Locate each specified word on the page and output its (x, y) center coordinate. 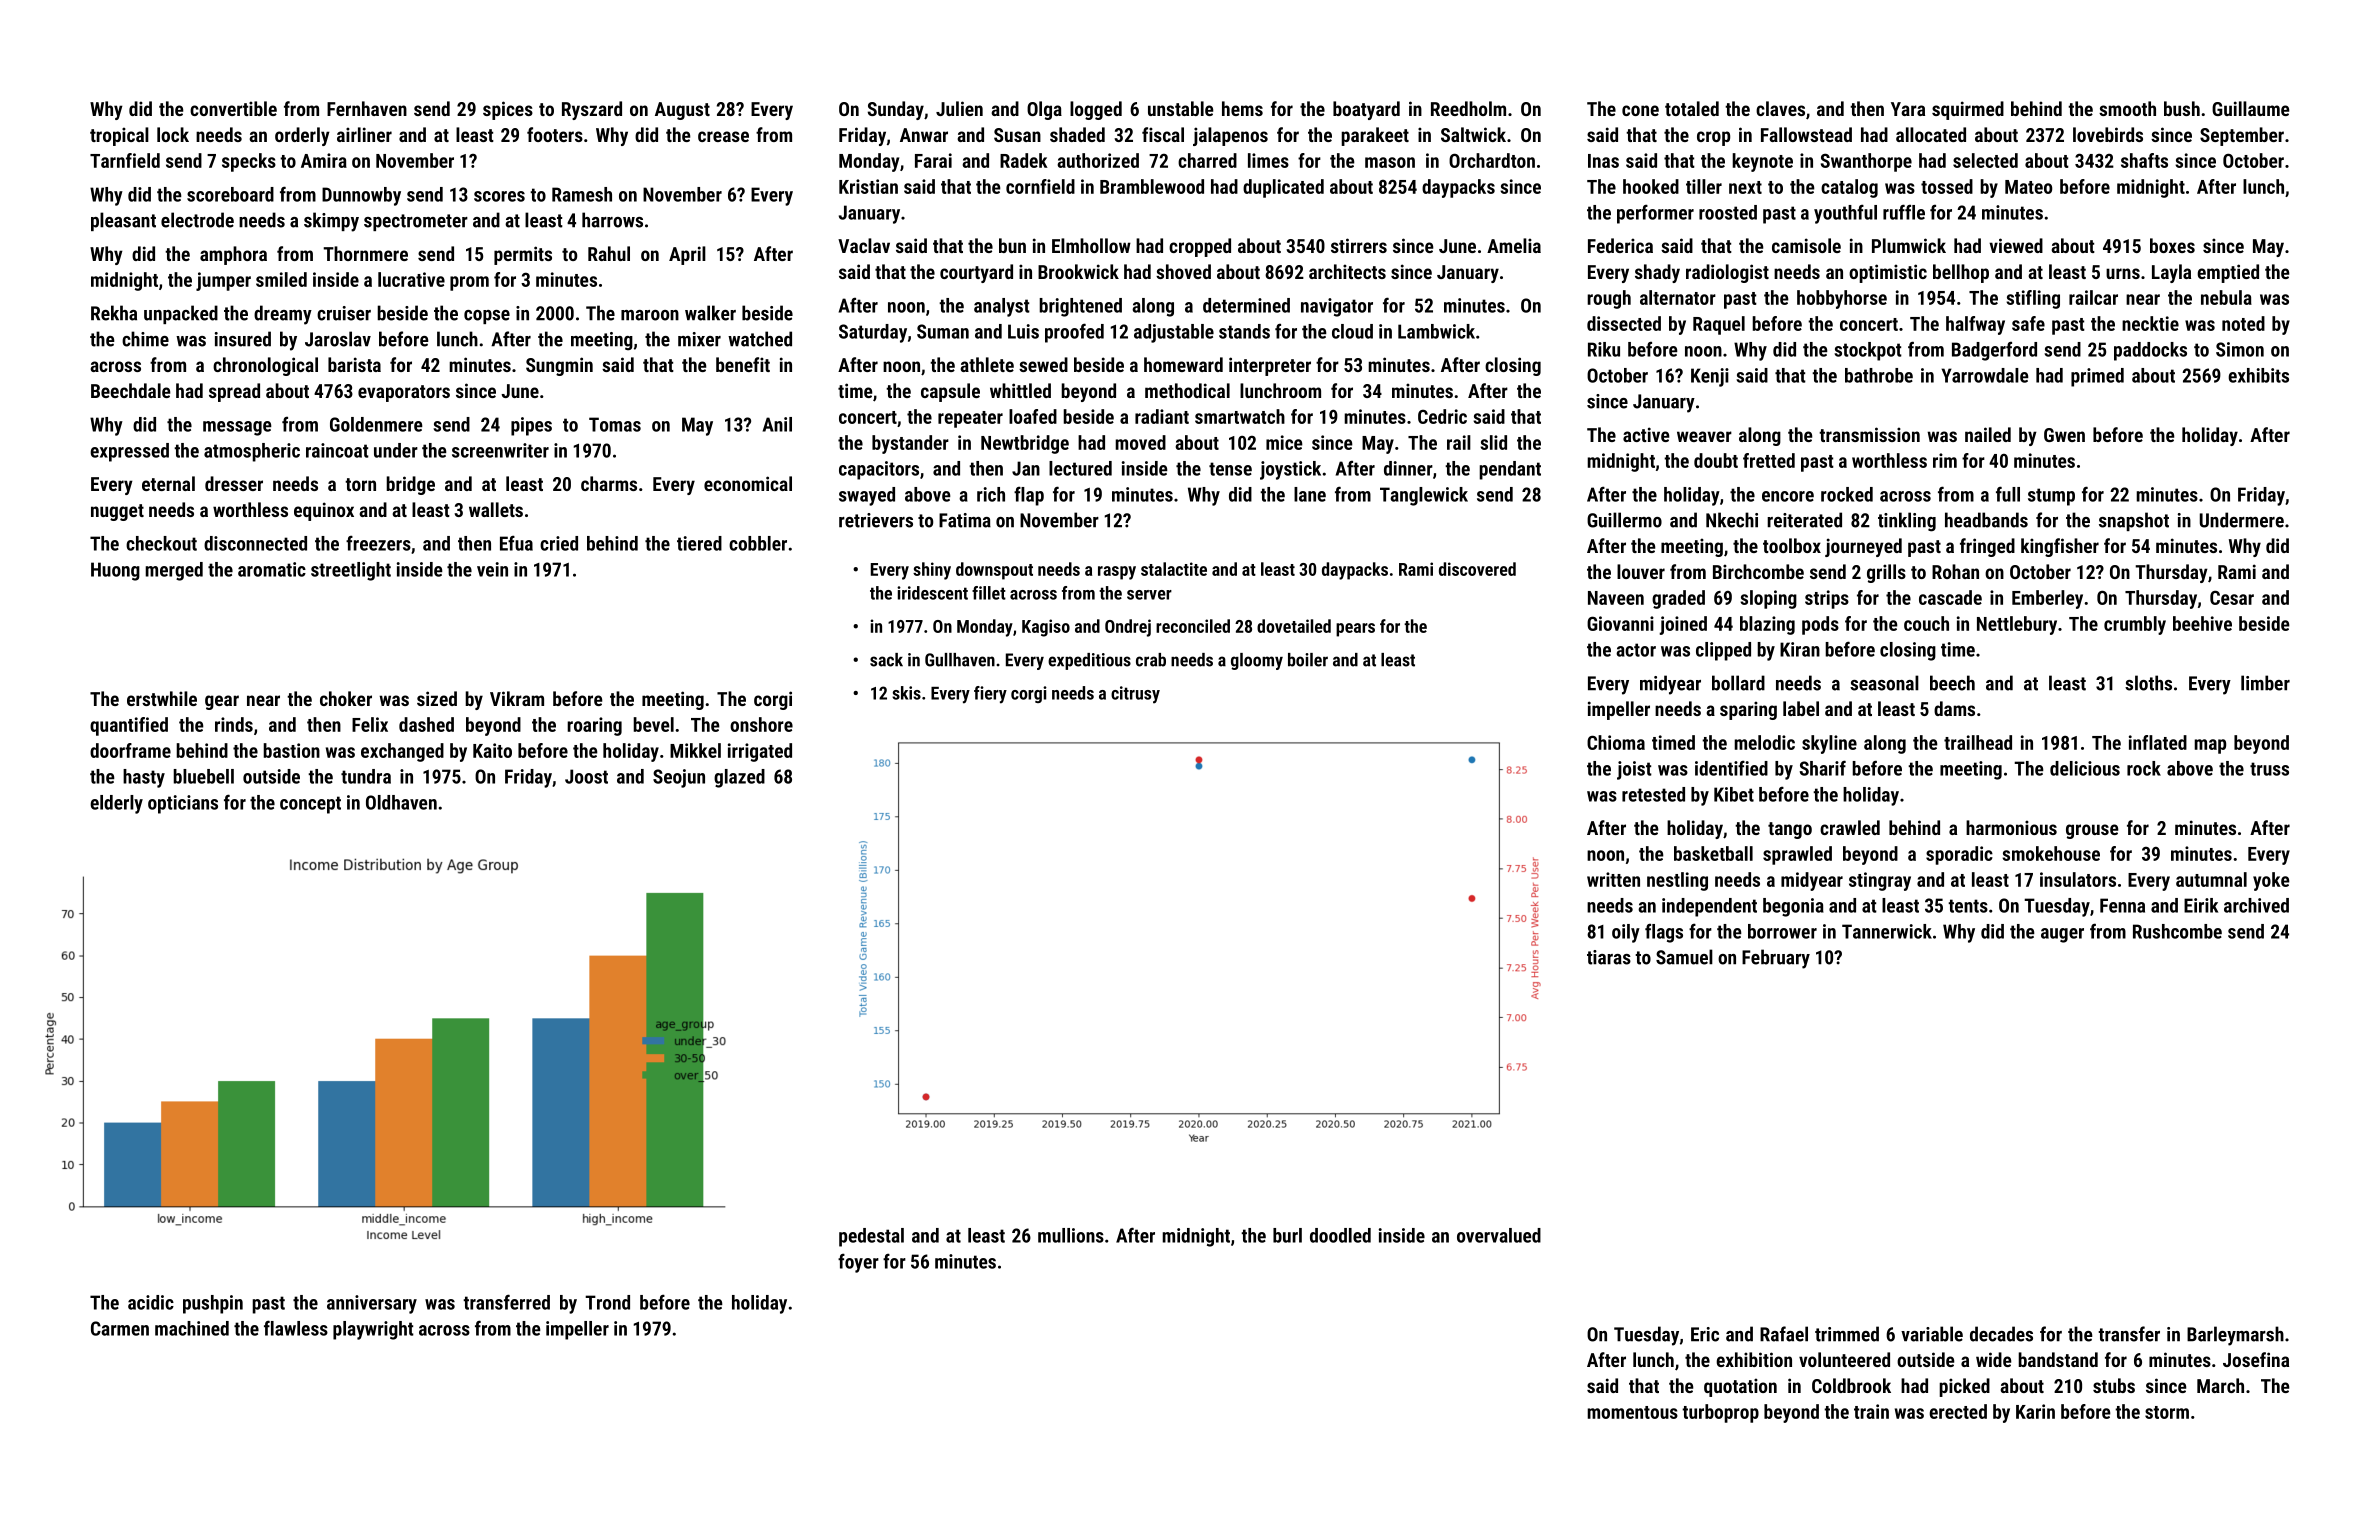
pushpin (213, 1304)
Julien (959, 108)
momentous (1632, 1412)
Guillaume (2251, 108)
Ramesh (582, 194)
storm (2167, 1412)
